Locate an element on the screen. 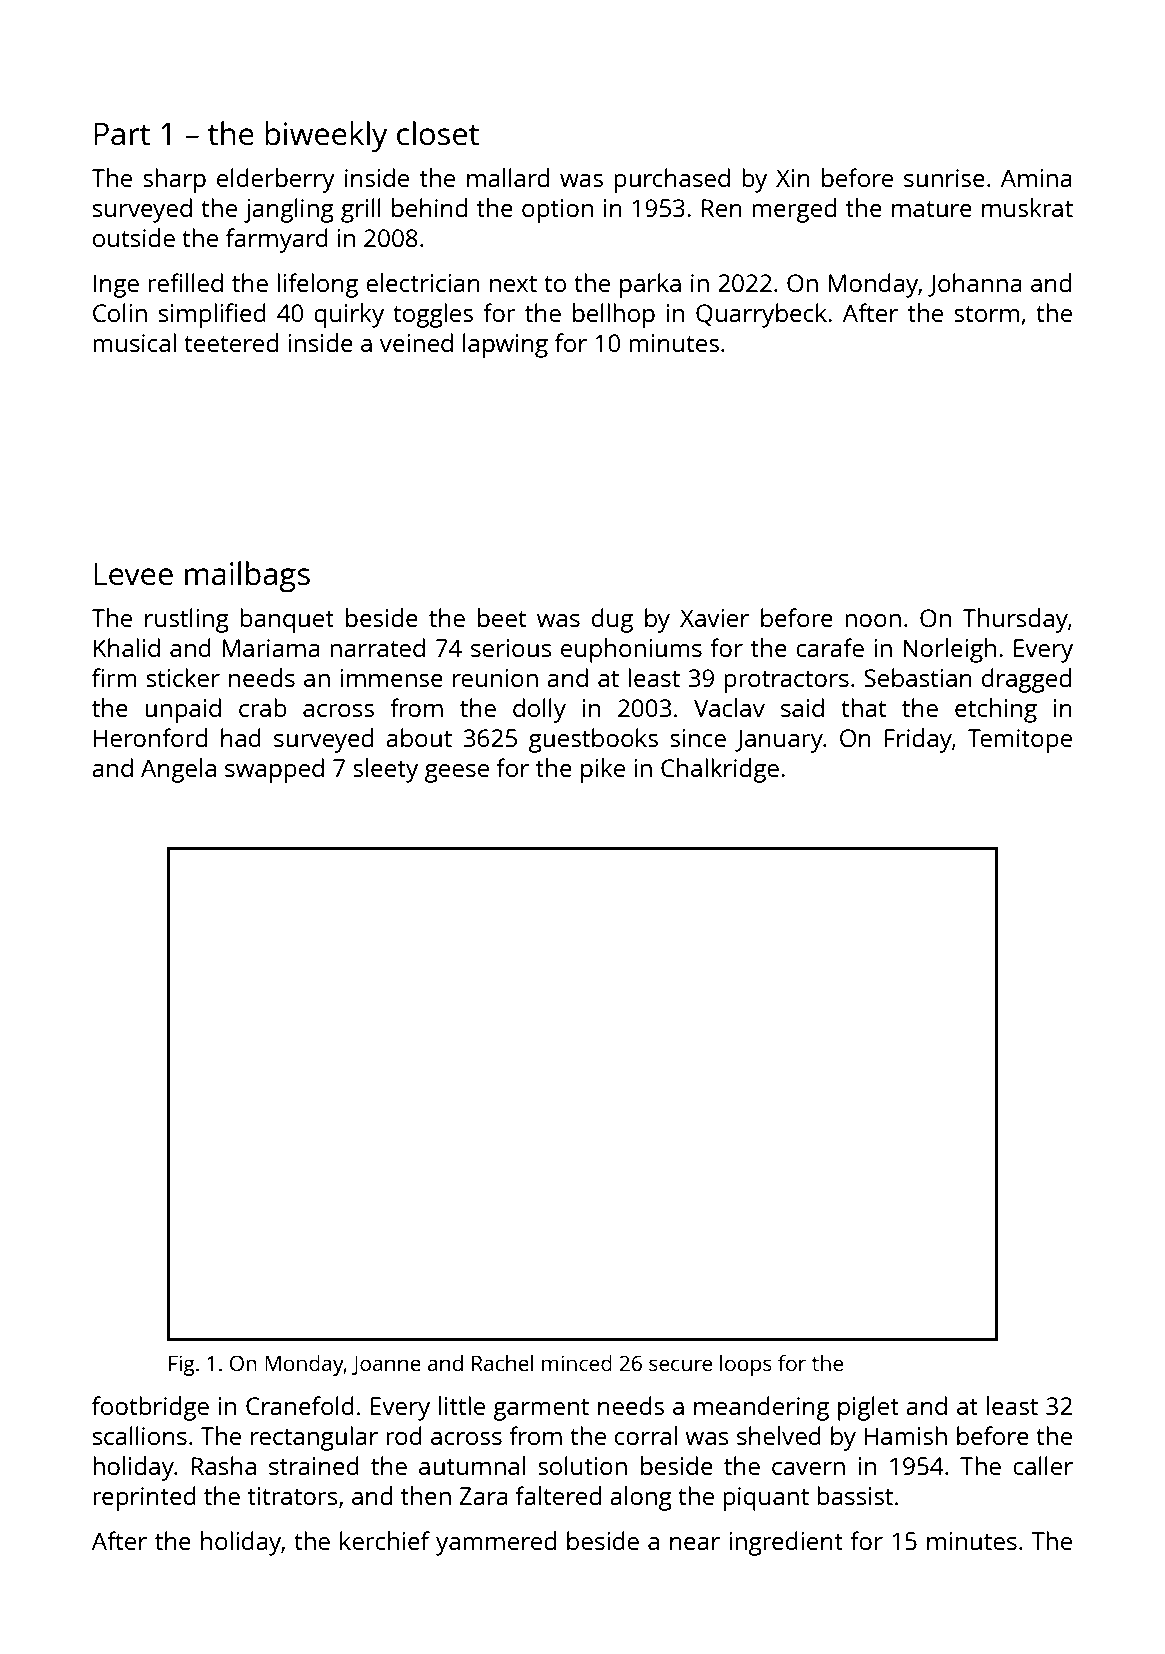  near is located at coordinates (695, 1543).
